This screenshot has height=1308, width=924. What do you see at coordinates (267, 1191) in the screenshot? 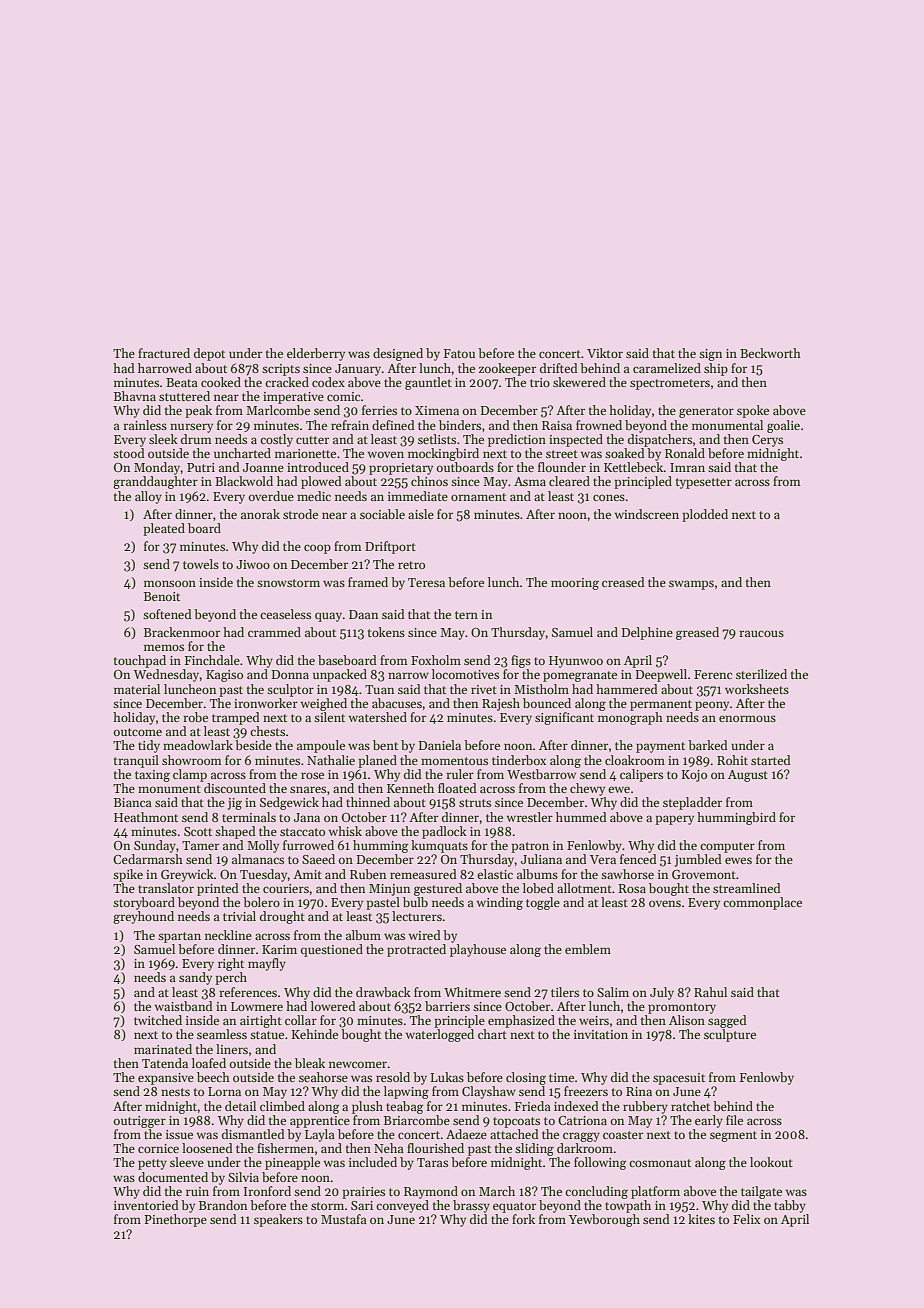
I see `Ironford` at bounding box center [267, 1191].
